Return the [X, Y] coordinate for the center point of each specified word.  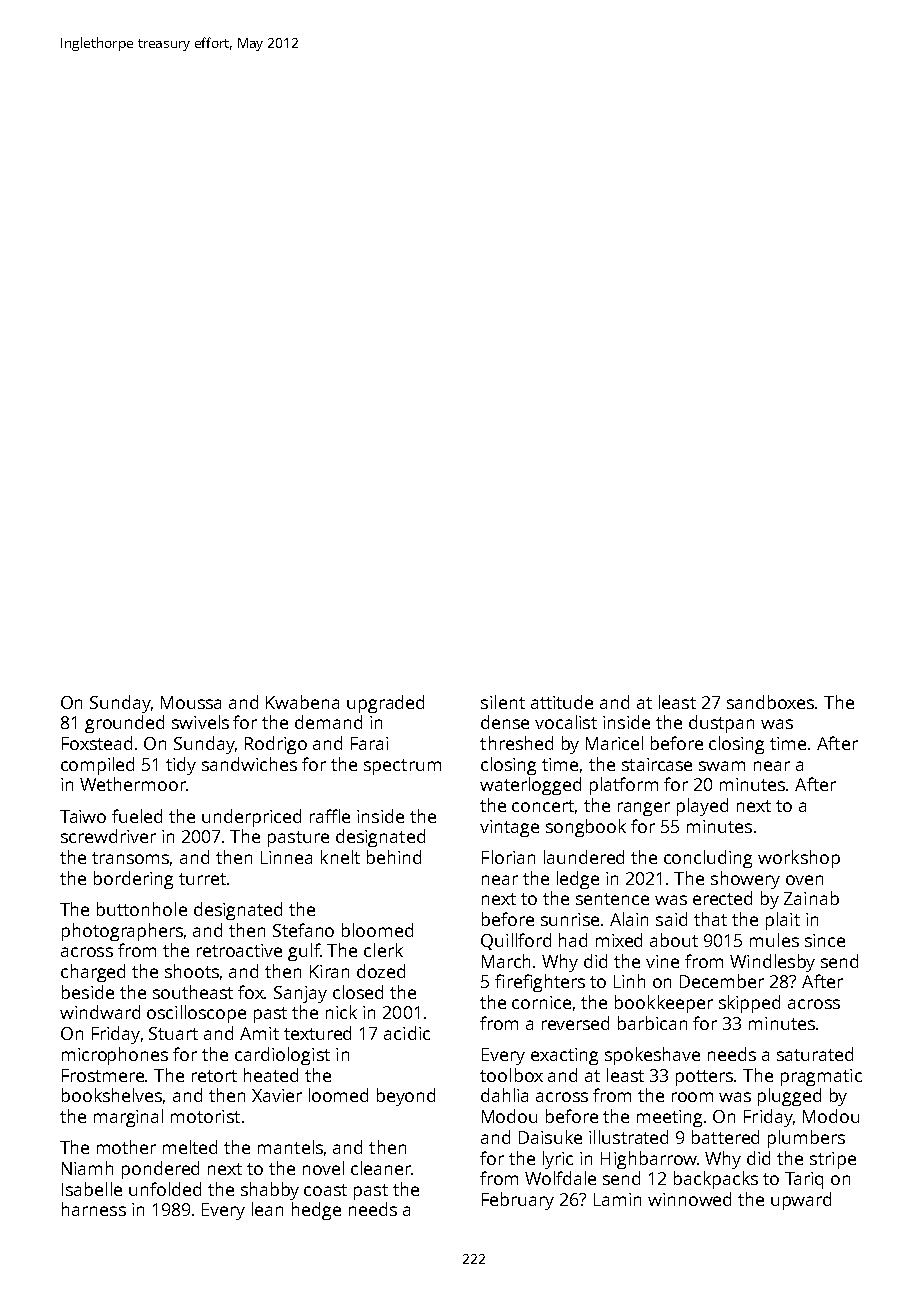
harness [94, 1209]
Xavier [277, 1095]
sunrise [570, 919]
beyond [406, 1097]
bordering [133, 880]
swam [722, 766]
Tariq [804, 1180]
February [518, 1201]
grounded [124, 724]
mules [774, 940]
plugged [789, 1097]
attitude [562, 702]
